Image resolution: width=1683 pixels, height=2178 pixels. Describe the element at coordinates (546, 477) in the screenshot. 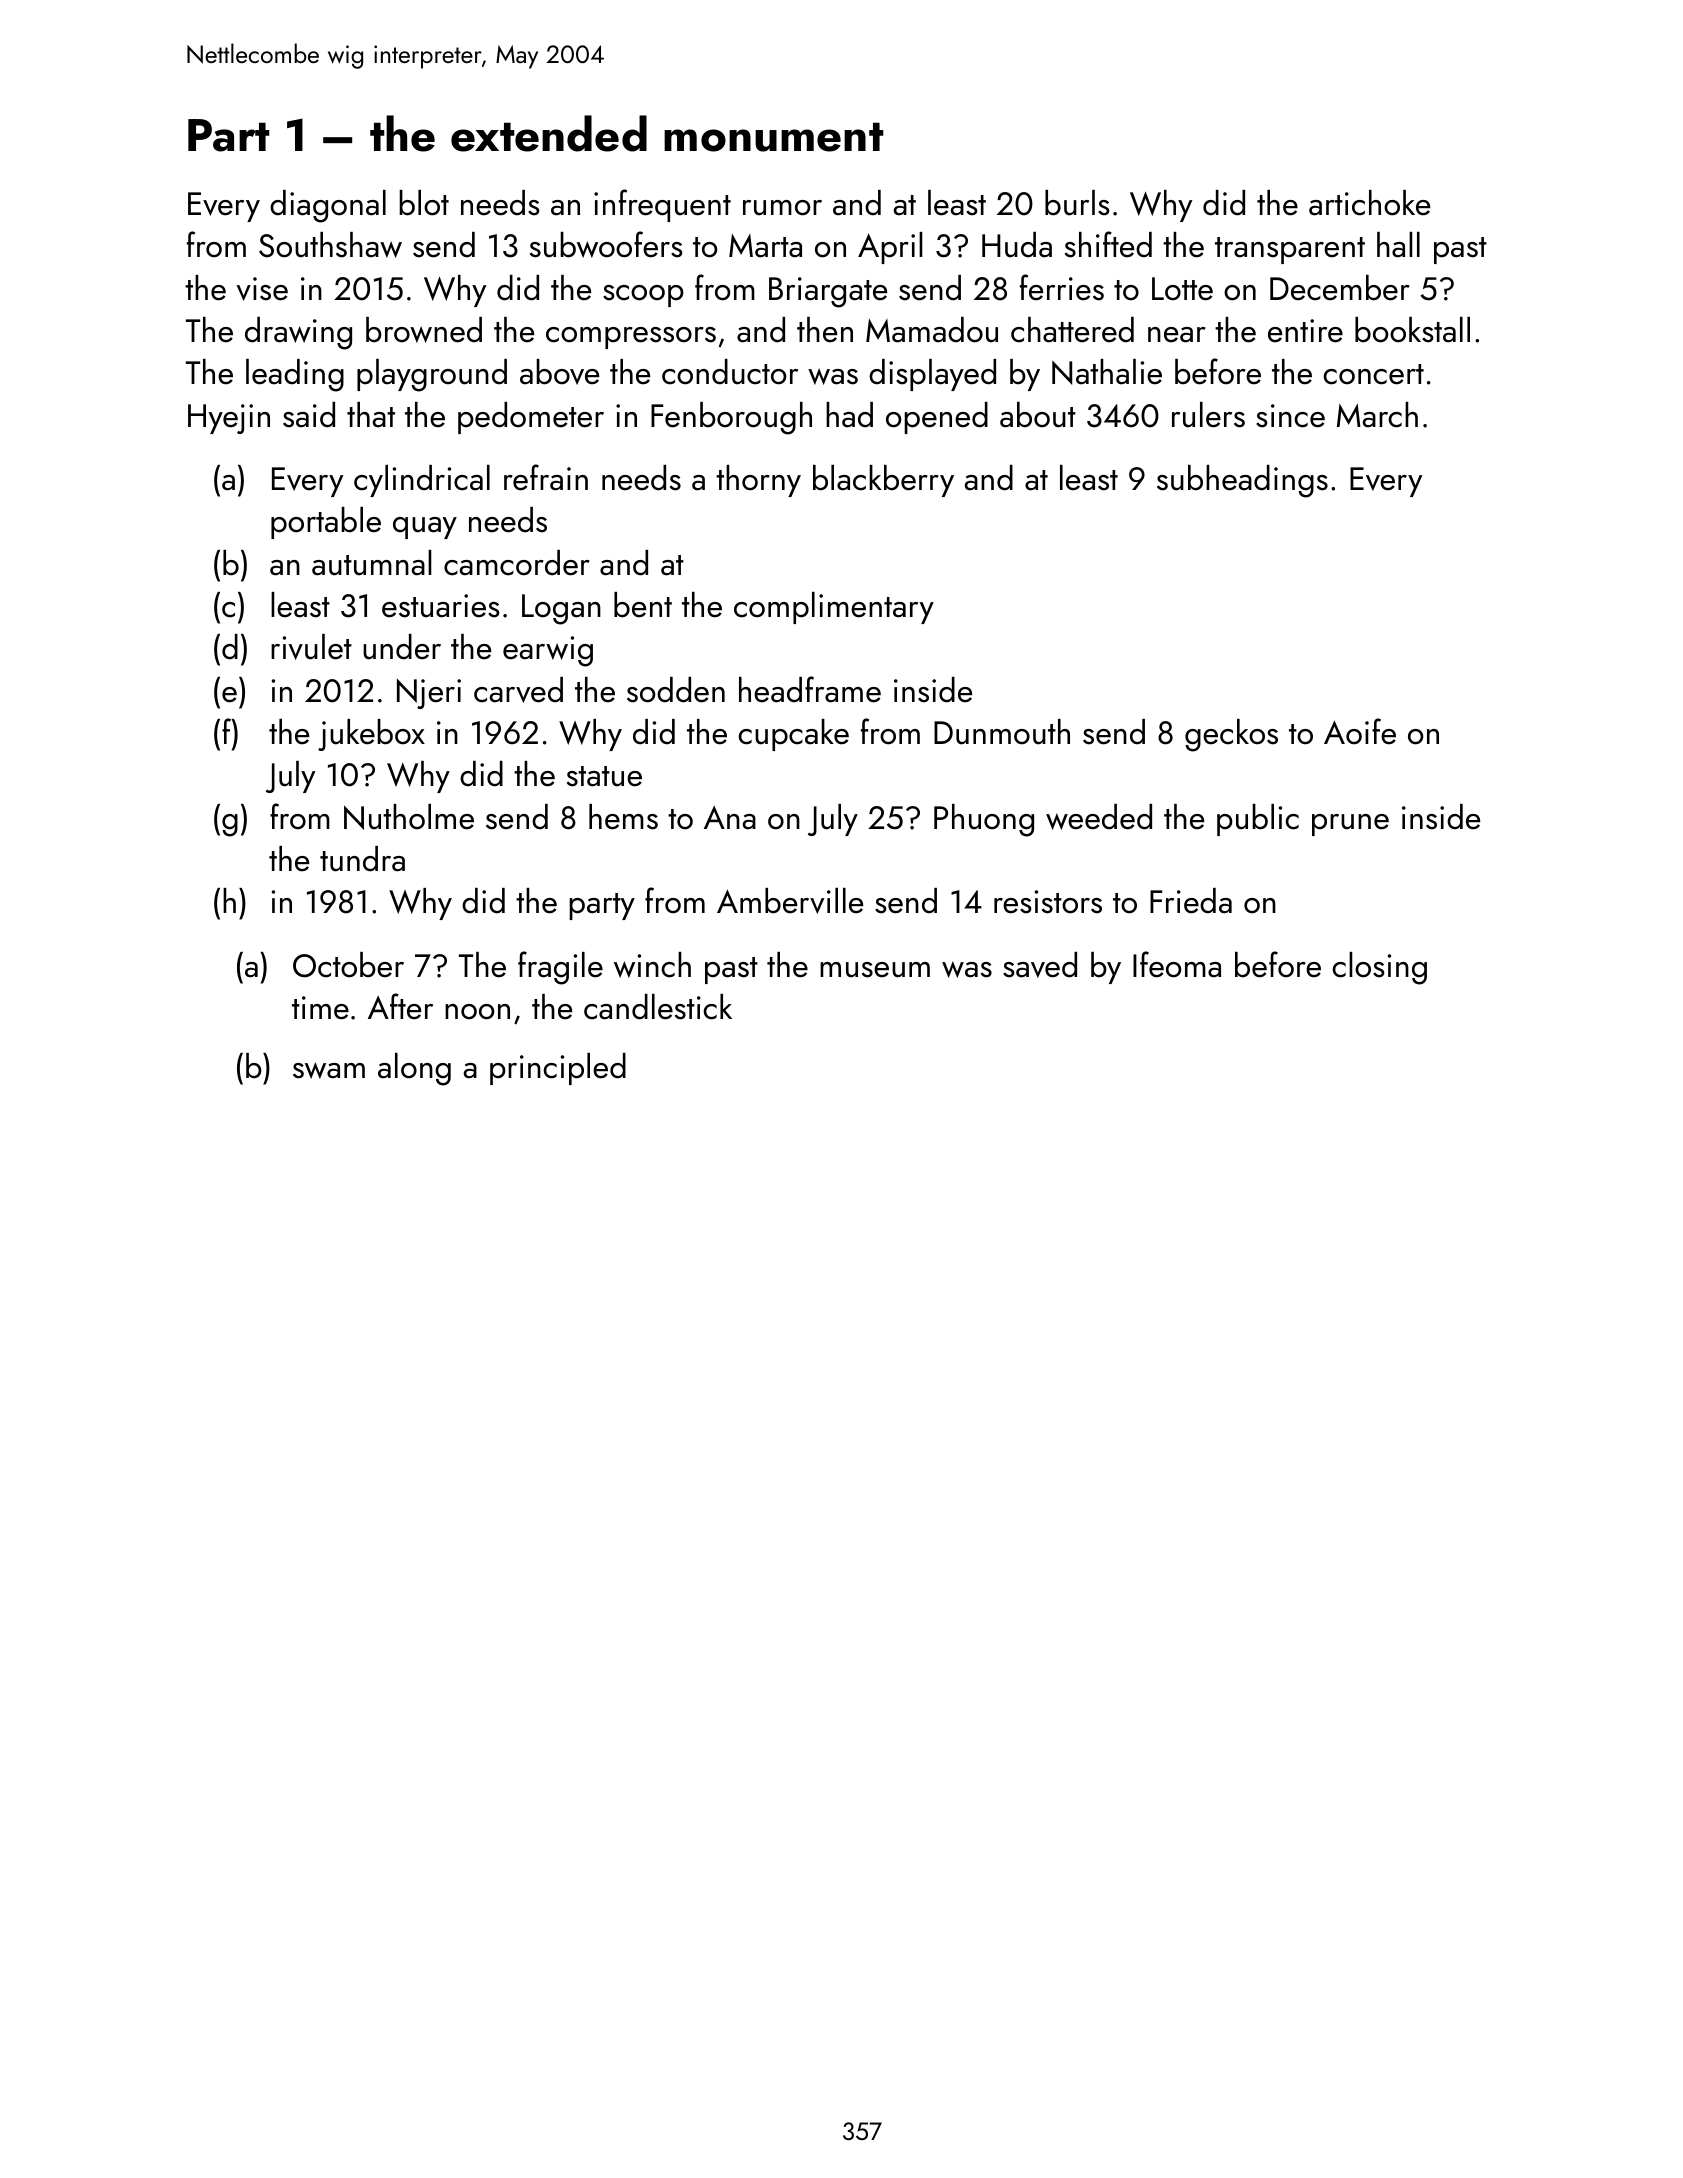

I see `refrain` at that location.
